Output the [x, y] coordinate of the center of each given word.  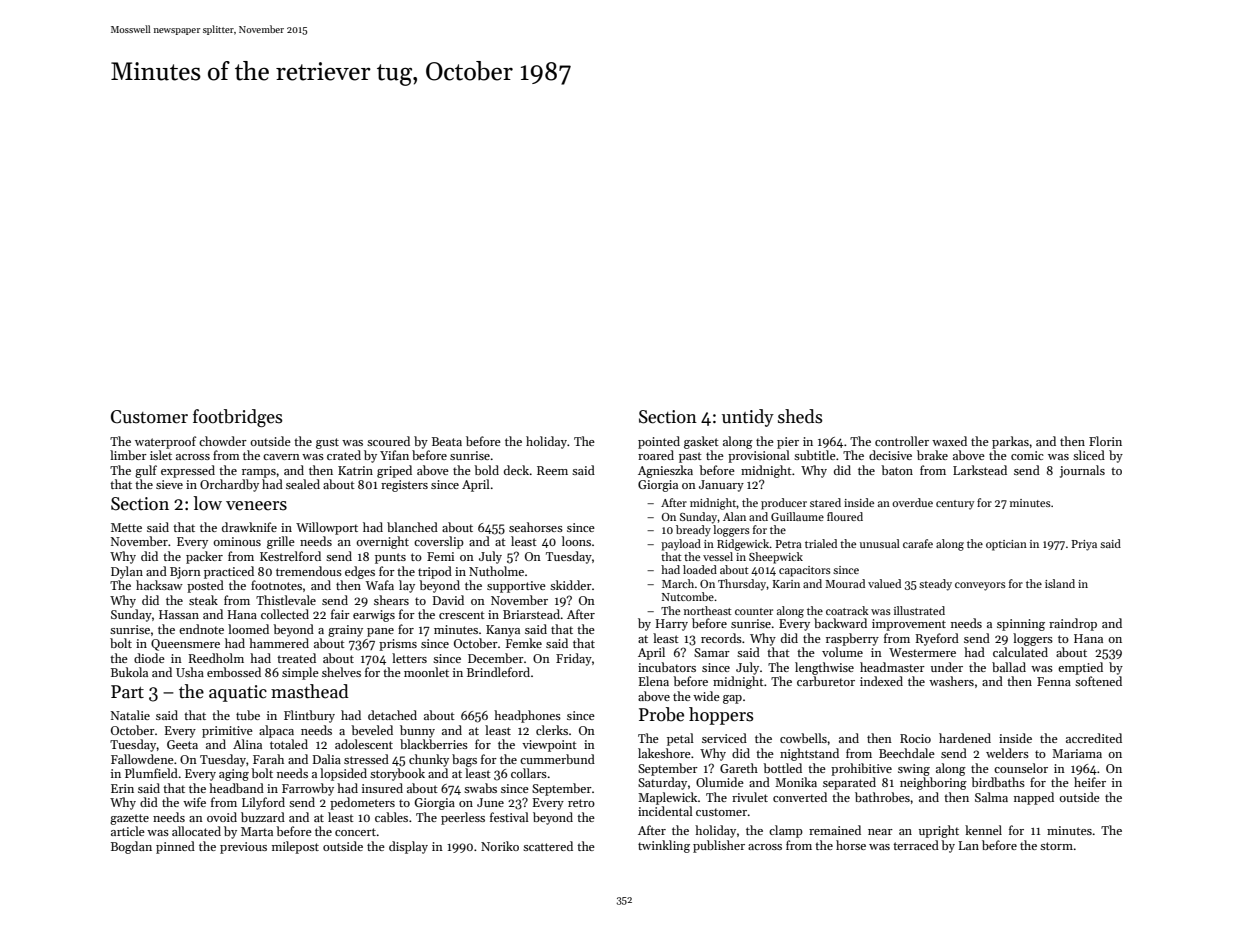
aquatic [238, 693]
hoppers [721, 716]
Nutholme [496, 571]
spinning [1021, 625]
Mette [126, 527]
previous [243, 848]
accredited [1094, 738]
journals [1082, 471]
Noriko [500, 846]
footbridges [237, 418]
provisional [759, 456]
